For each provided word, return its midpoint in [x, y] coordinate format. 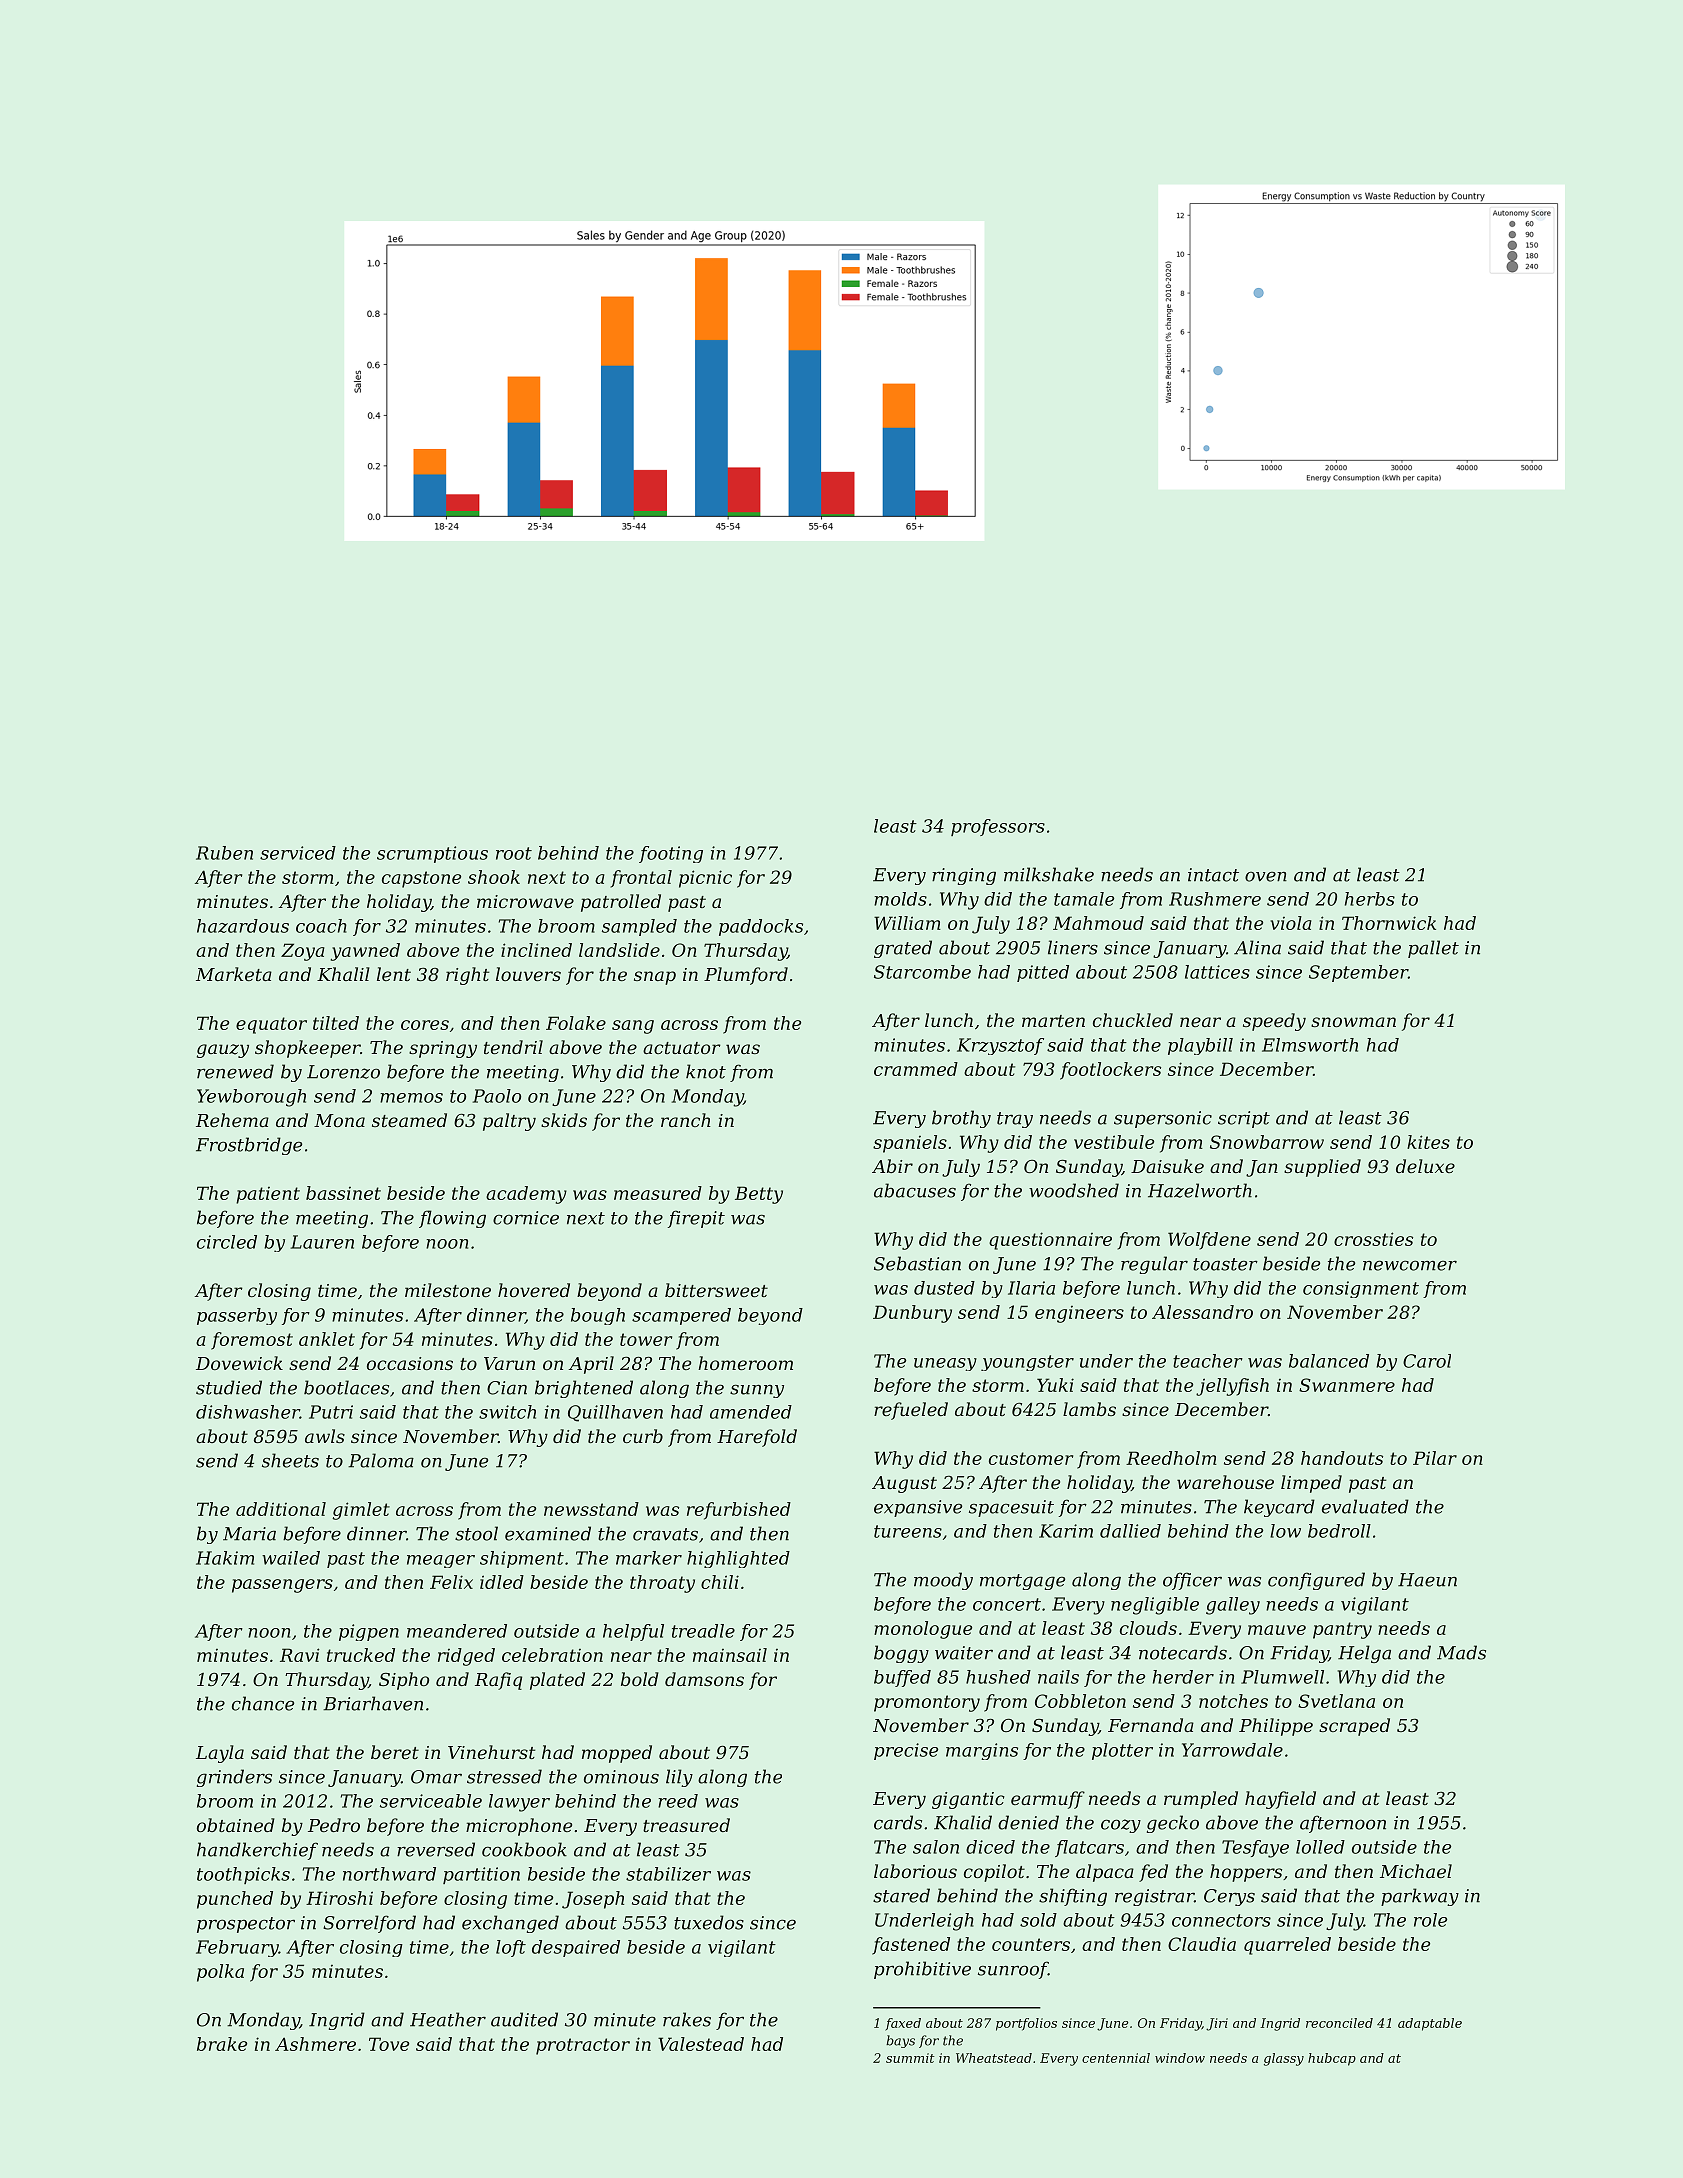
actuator [682, 1048]
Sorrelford [369, 1924]
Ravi [300, 1655]
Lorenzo [343, 1072]
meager [441, 1561]
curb [643, 1436]
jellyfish [1232, 1387]
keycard [1279, 1508]
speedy [1274, 1022]
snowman [1353, 1022]
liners [1073, 947]
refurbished [739, 1511]
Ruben [224, 853]
